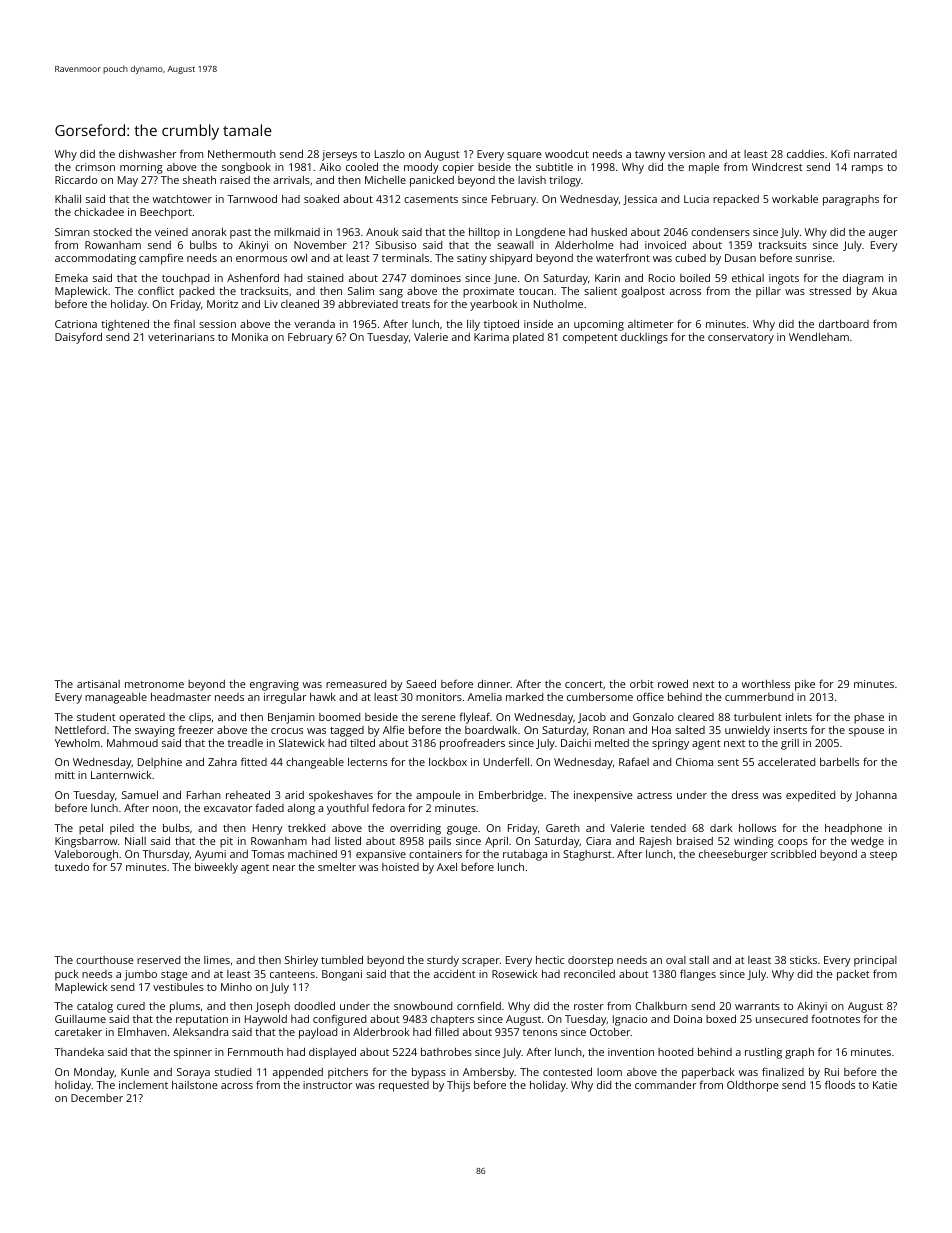 The image size is (952, 1233). What do you see at coordinates (195, 1085) in the screenshot?
I see `hailstone` at bounding box center [195, 1085].
